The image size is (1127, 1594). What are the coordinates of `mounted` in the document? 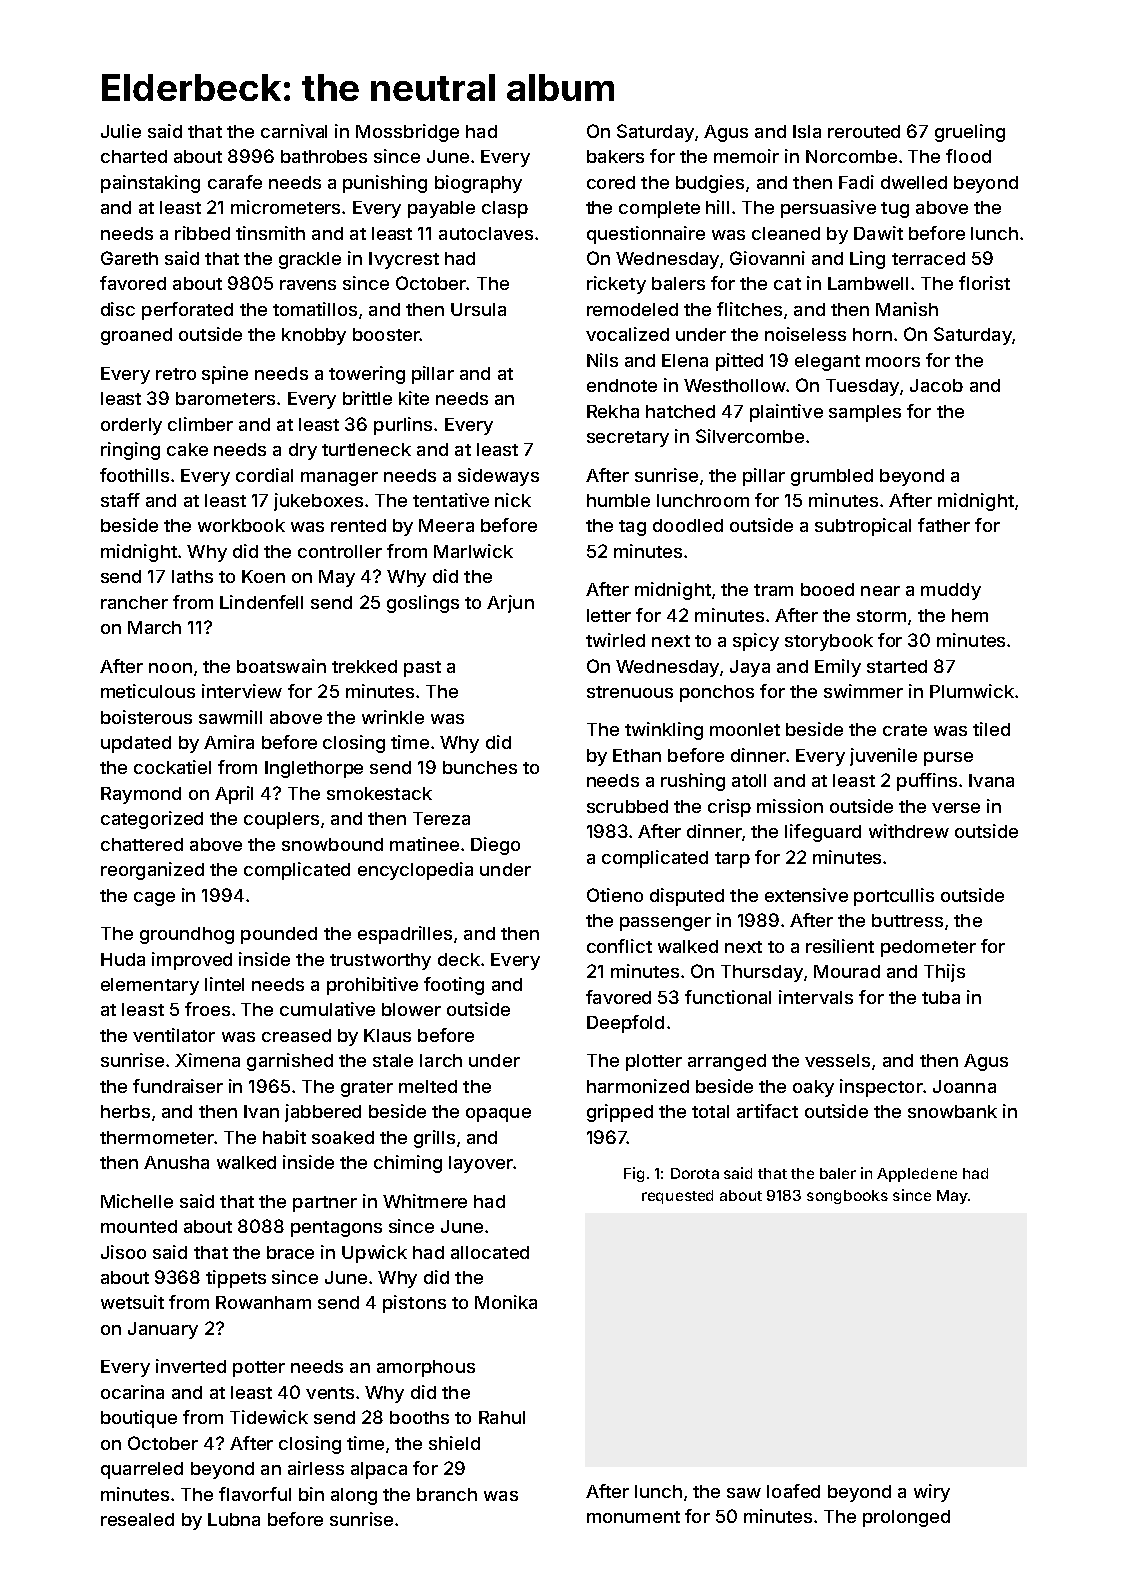 It's located at (139, 1226).
